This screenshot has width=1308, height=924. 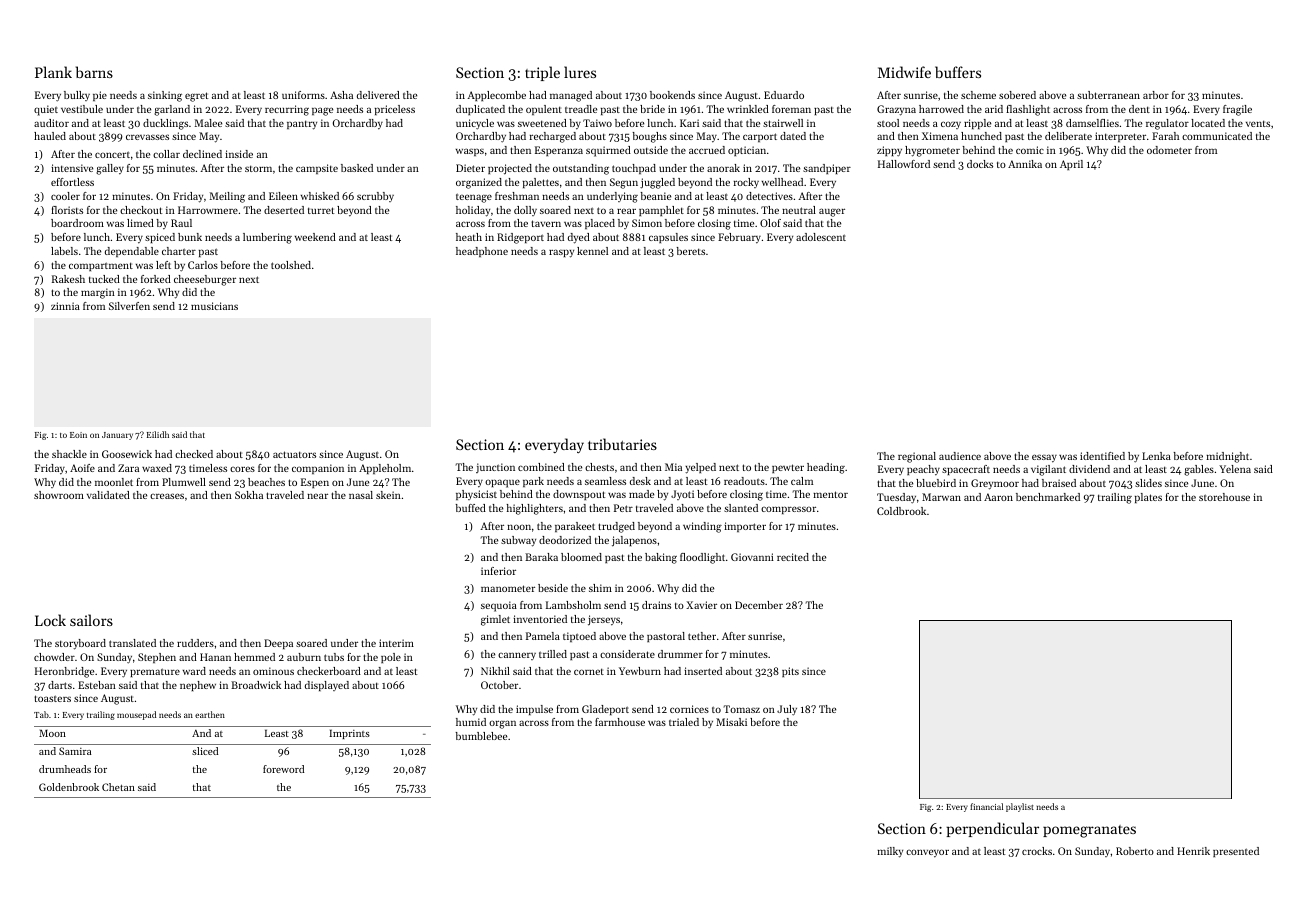 I want to click on rocky, so click(x=746, y=183).
